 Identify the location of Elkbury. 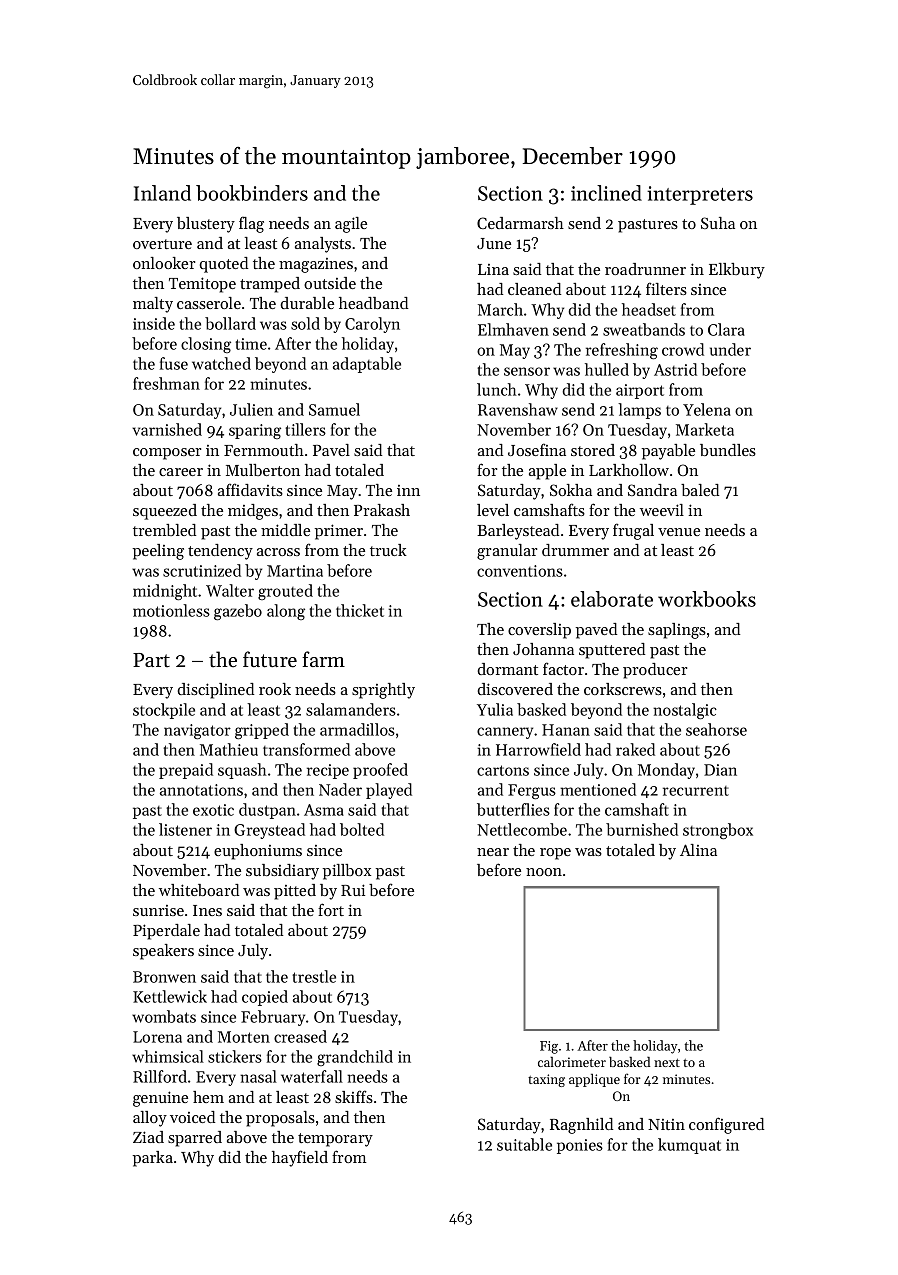
(737, 271).
